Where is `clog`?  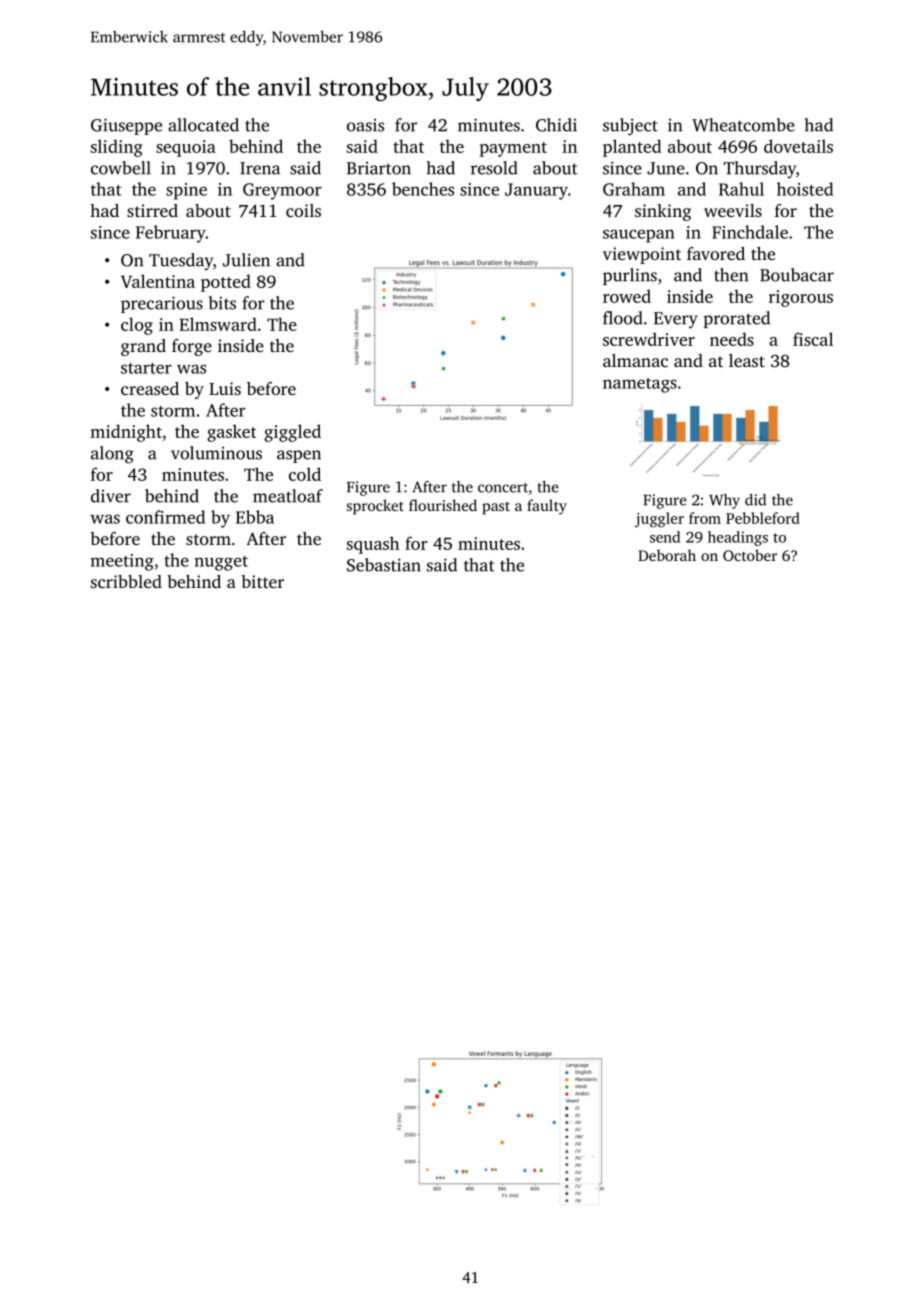
clog is located at coordinates (137, 326).
